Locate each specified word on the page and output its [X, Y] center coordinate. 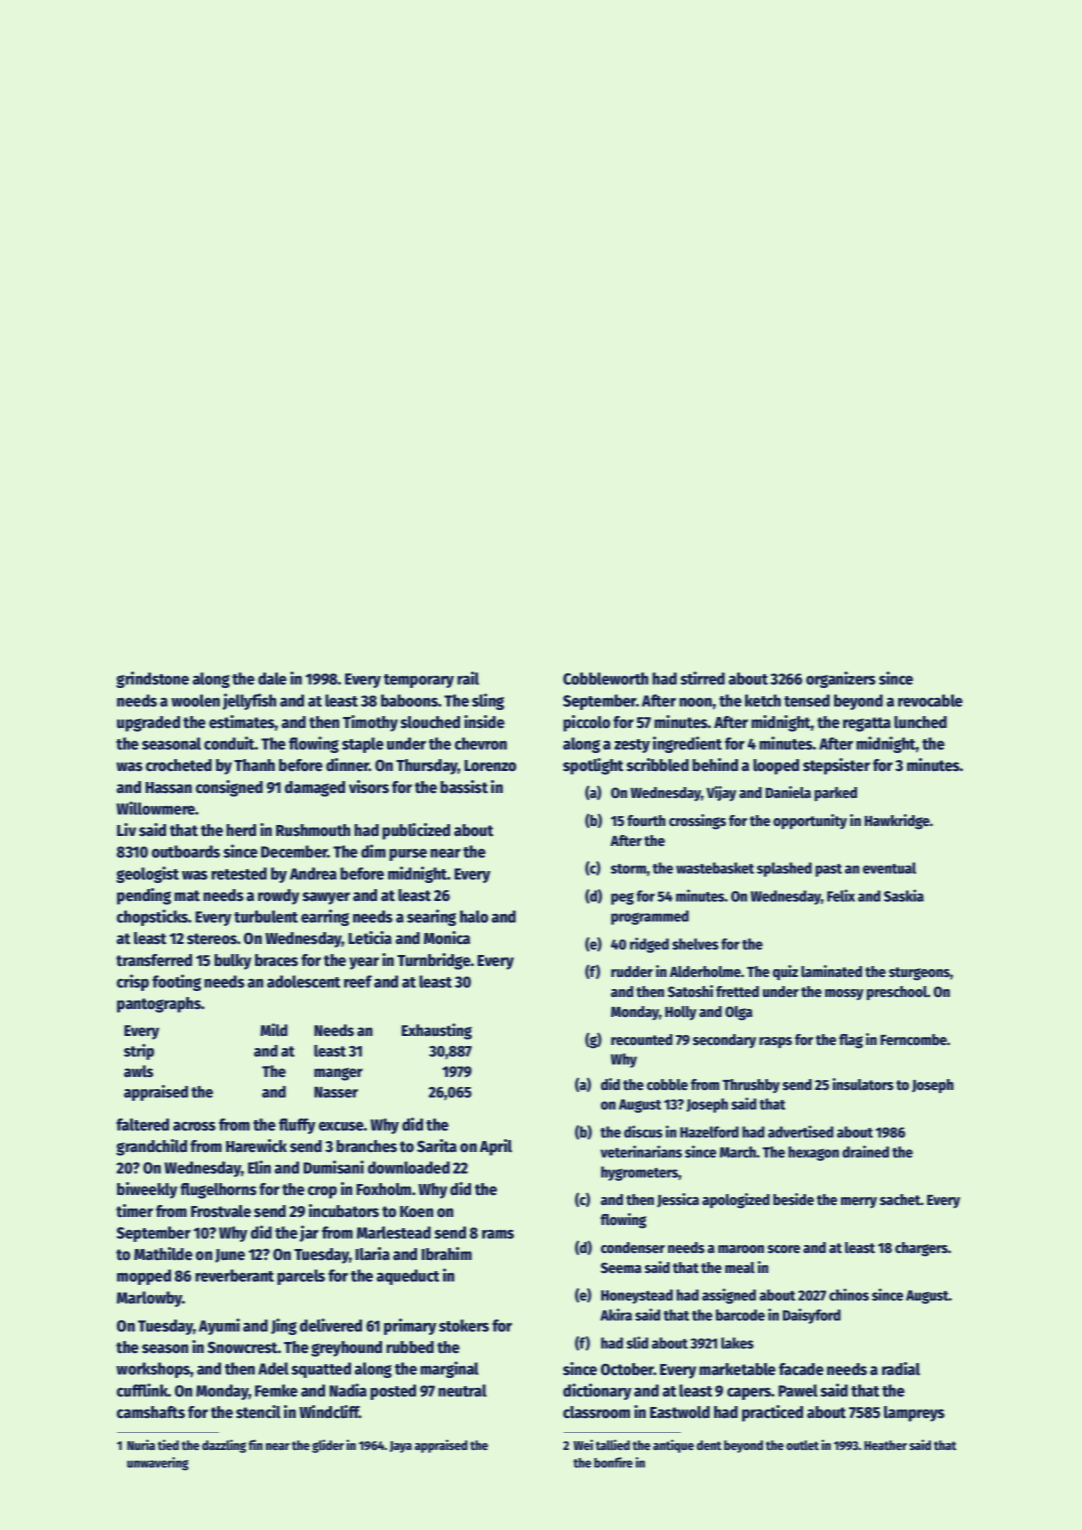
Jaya [401, 1447]
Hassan [168, 788]
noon [695, 702]
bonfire [613, 1462]
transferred [154, 960]
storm [628, 869]
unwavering [158, 1464]
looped [776, 767]
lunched [920, 722]
